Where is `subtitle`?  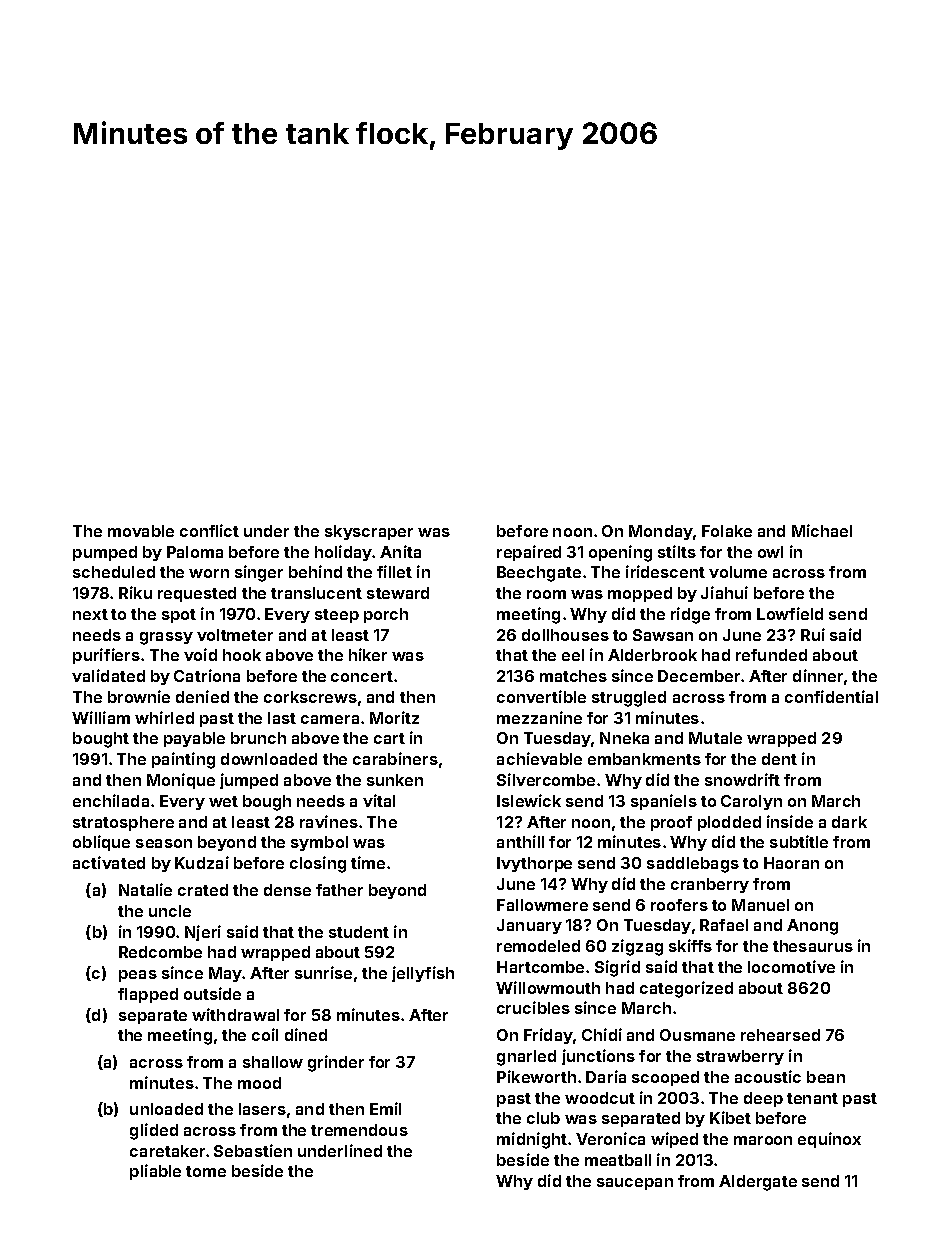
subtitle is located at coordinates (799, 841).
